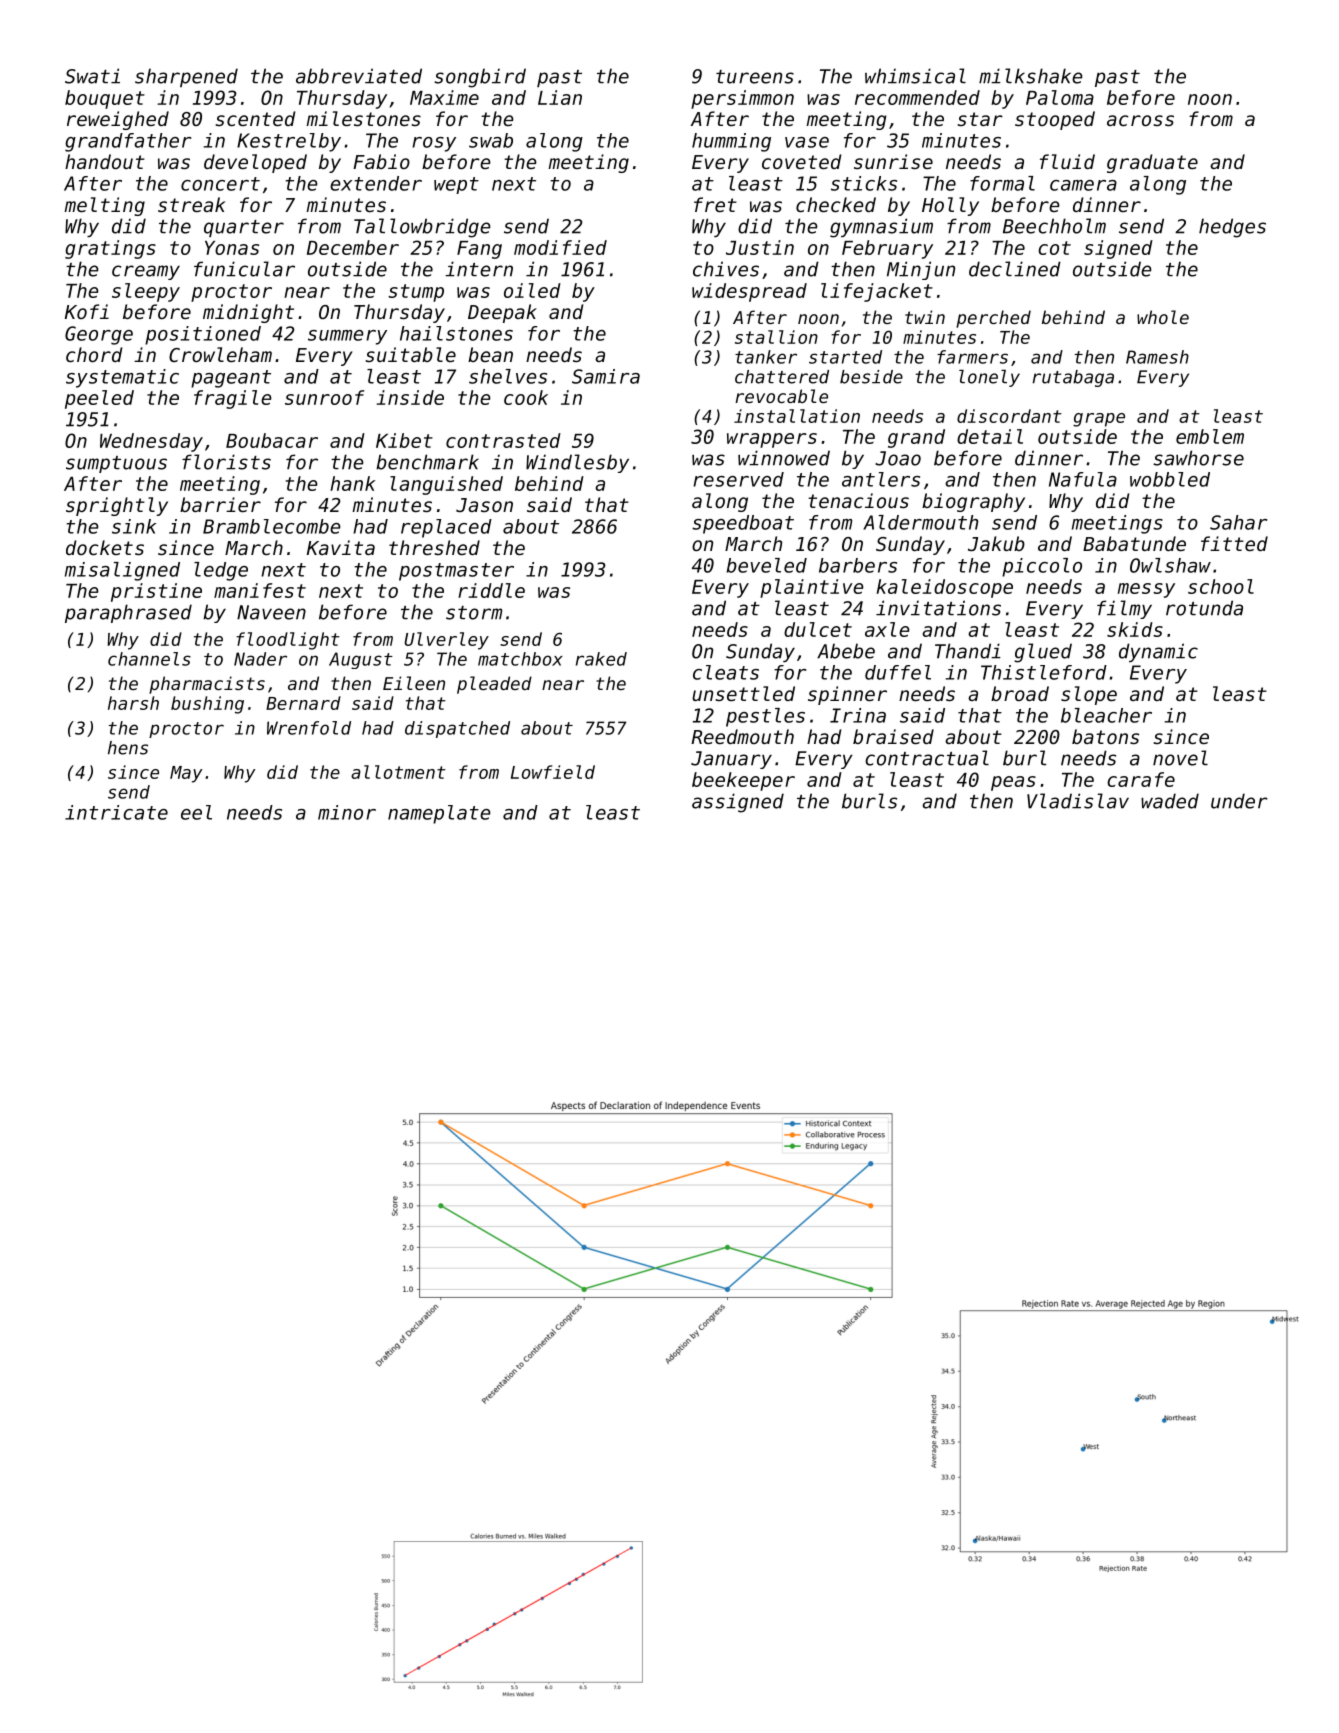  I want to click on bushing, so click(207, 705).
